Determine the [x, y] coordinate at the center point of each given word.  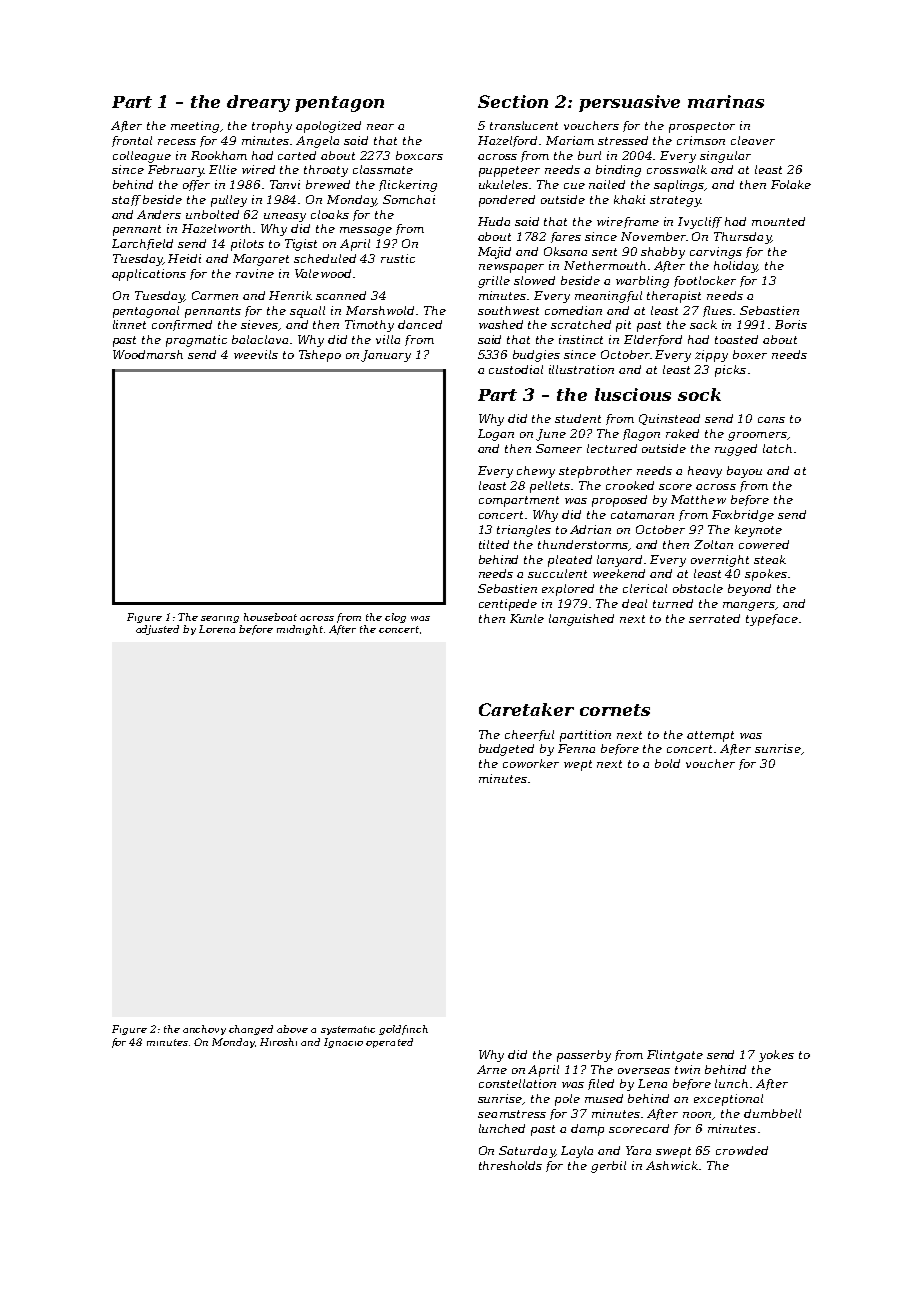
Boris [791, 324]
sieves [260, 325]
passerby [584, 1056]
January [386, 356]
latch [777, 448]
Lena [652, 1083]
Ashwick [672, 1165]
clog [395, 618]
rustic [398, 258]
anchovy [204, 1030]
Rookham [219, 155]
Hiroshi [278, 1042]
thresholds [510, 1165]
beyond [749, 590]
